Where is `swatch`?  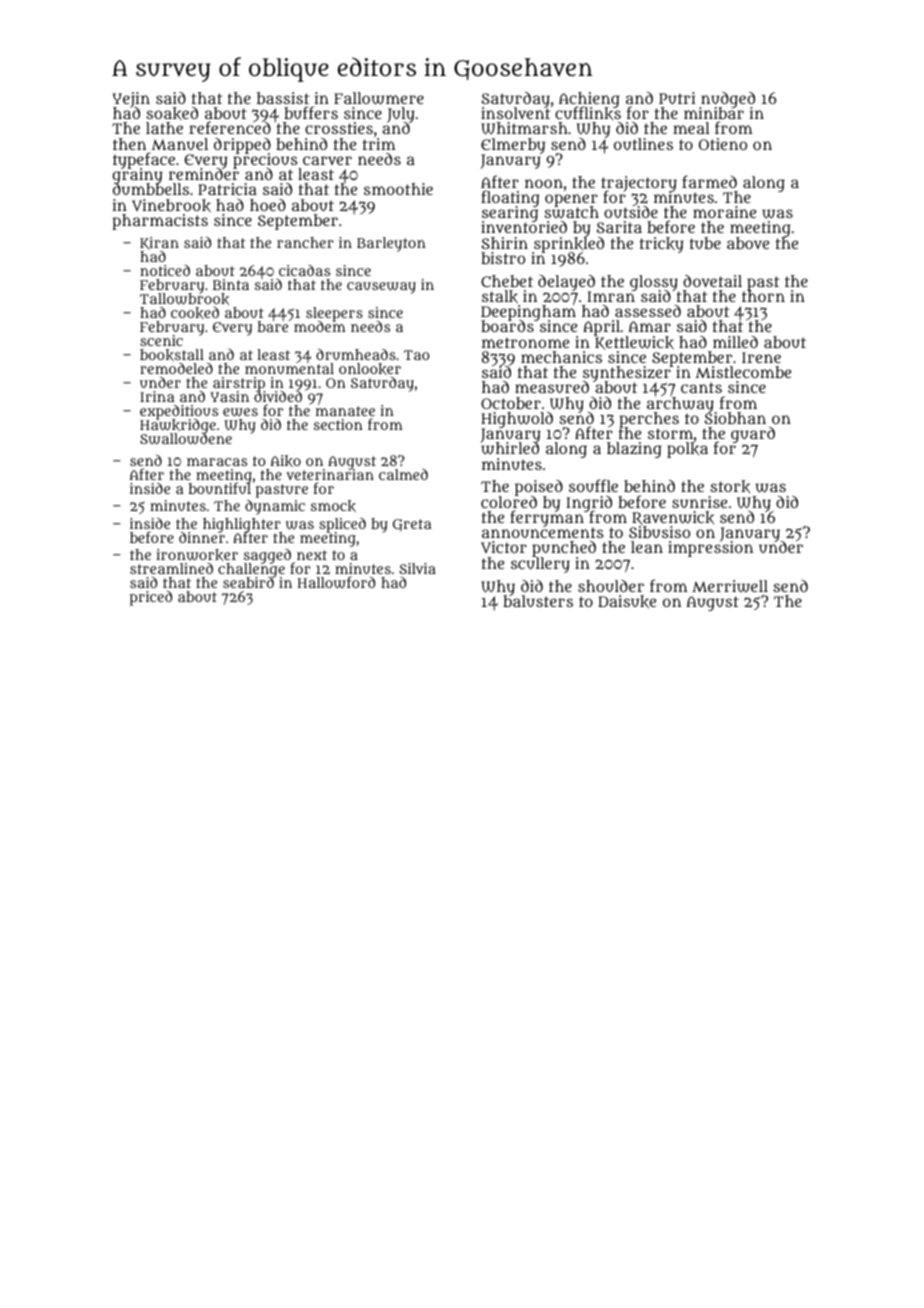
swatch is located at coordinates (571, 212).
